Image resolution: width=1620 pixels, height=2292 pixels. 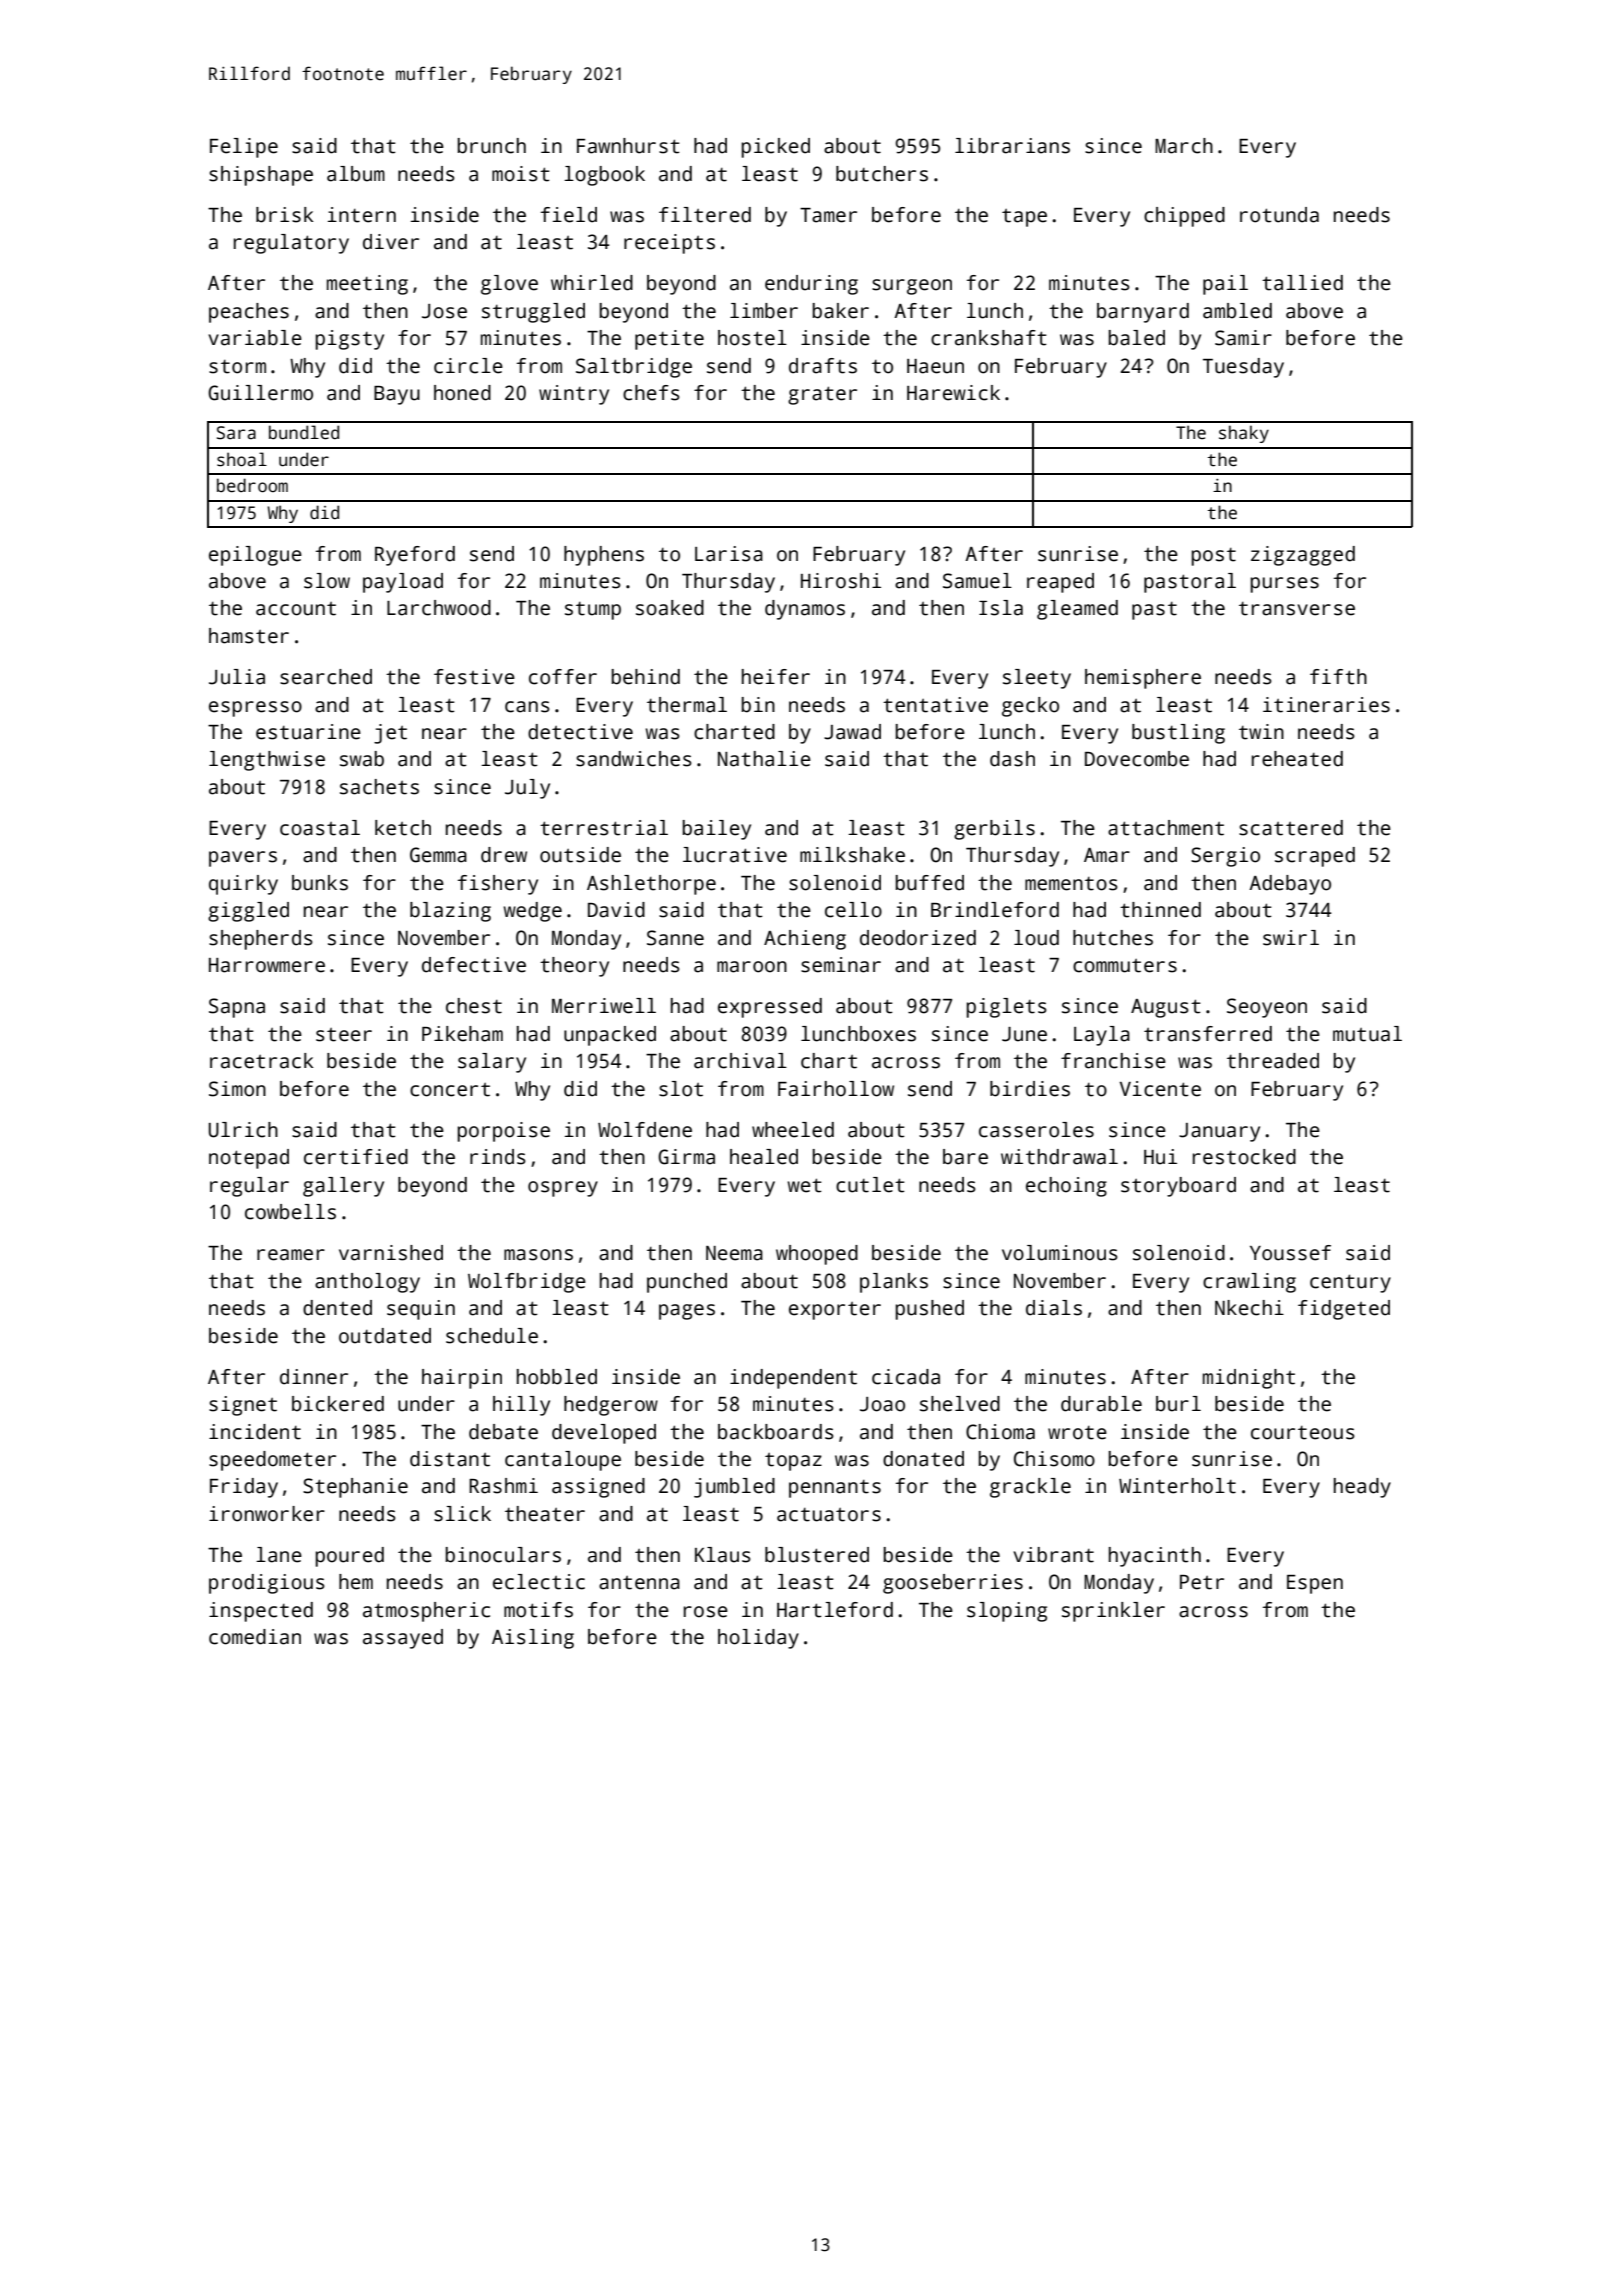 What do you see at coordinates (735, 855) in the screenshot?
I see `lucrative` at bounding box center [735, 855].
